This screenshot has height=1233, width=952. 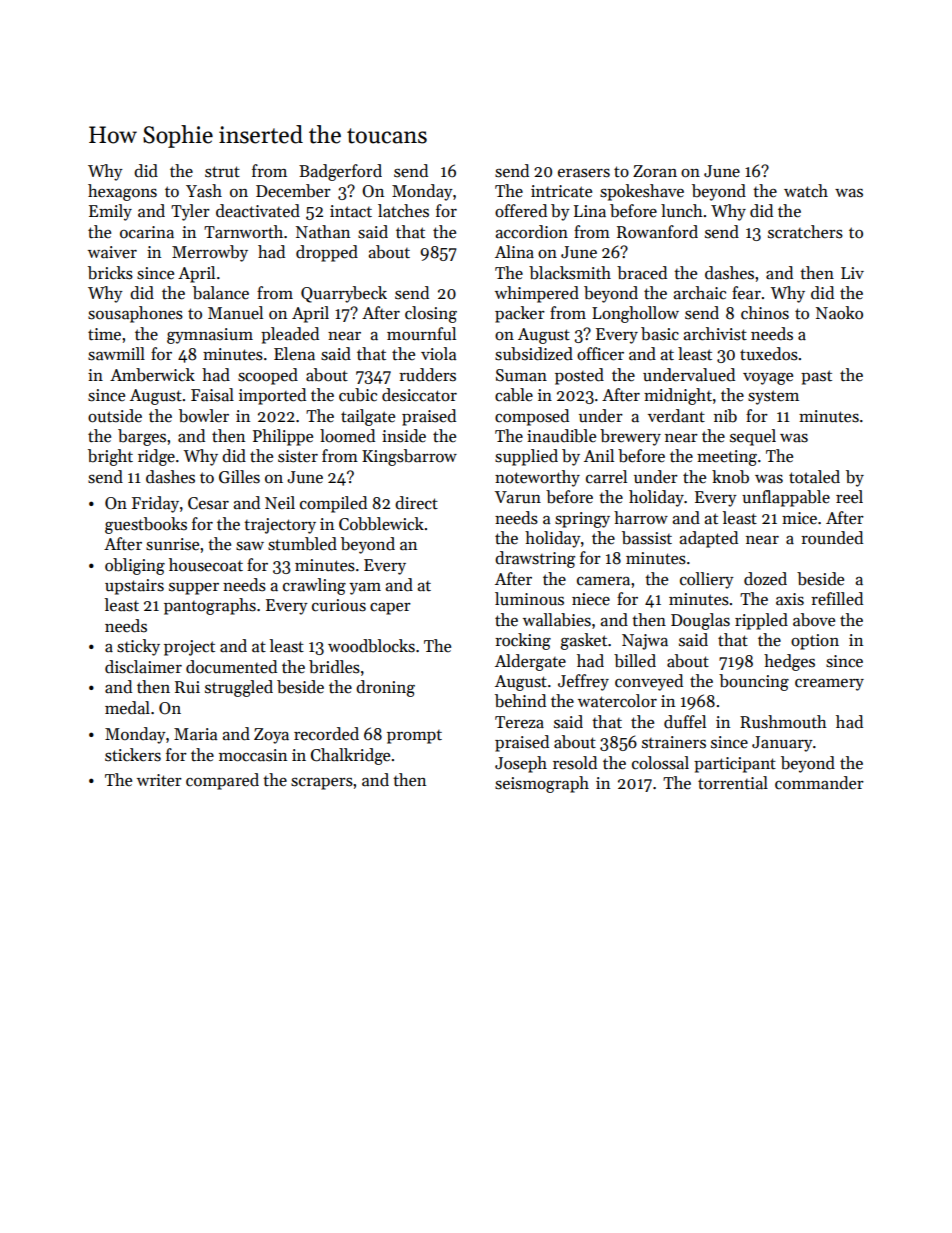 I want to click on seismograph, so click(x=542, y=784).
